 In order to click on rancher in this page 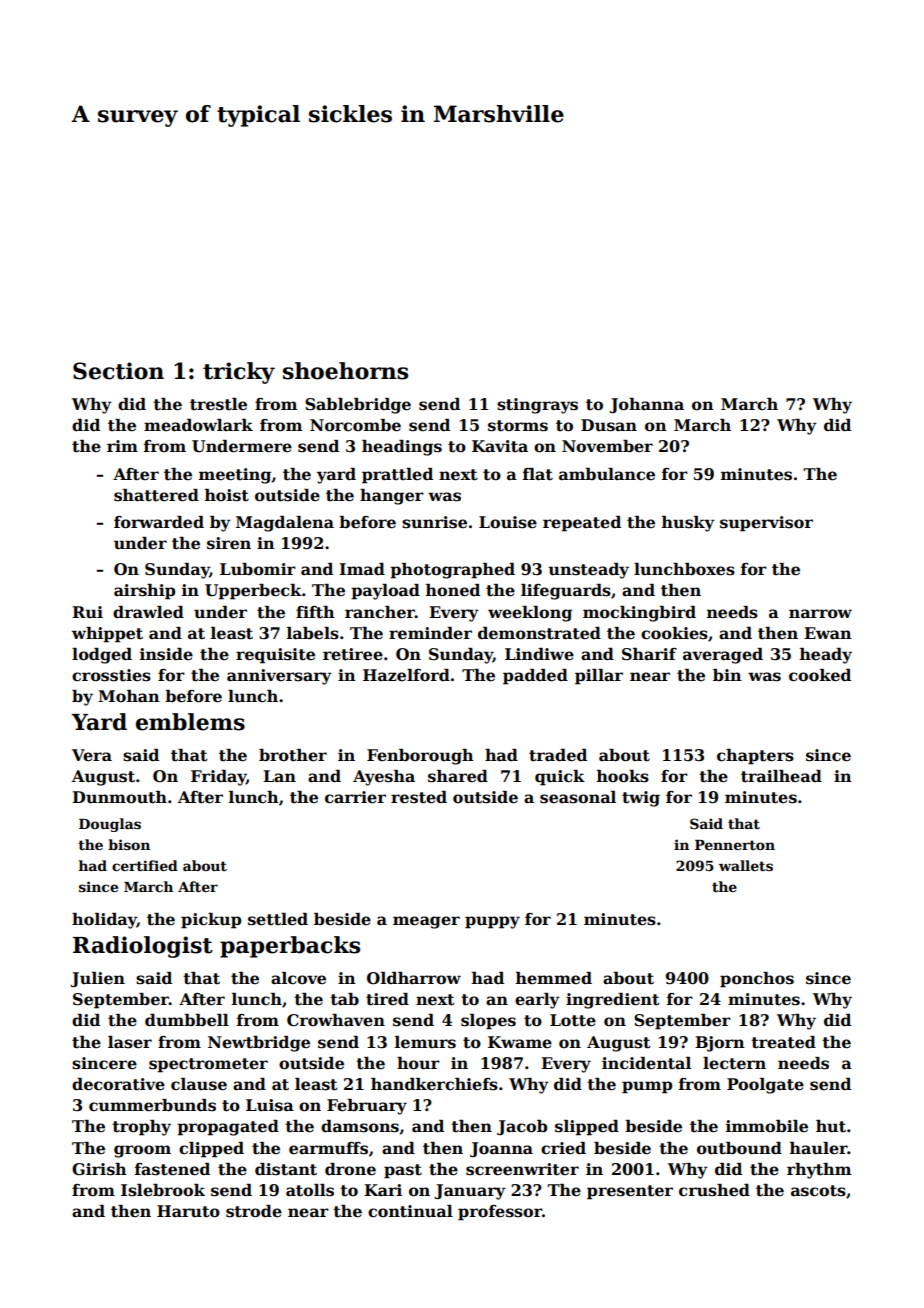, I will do `click(380, 612)`.
